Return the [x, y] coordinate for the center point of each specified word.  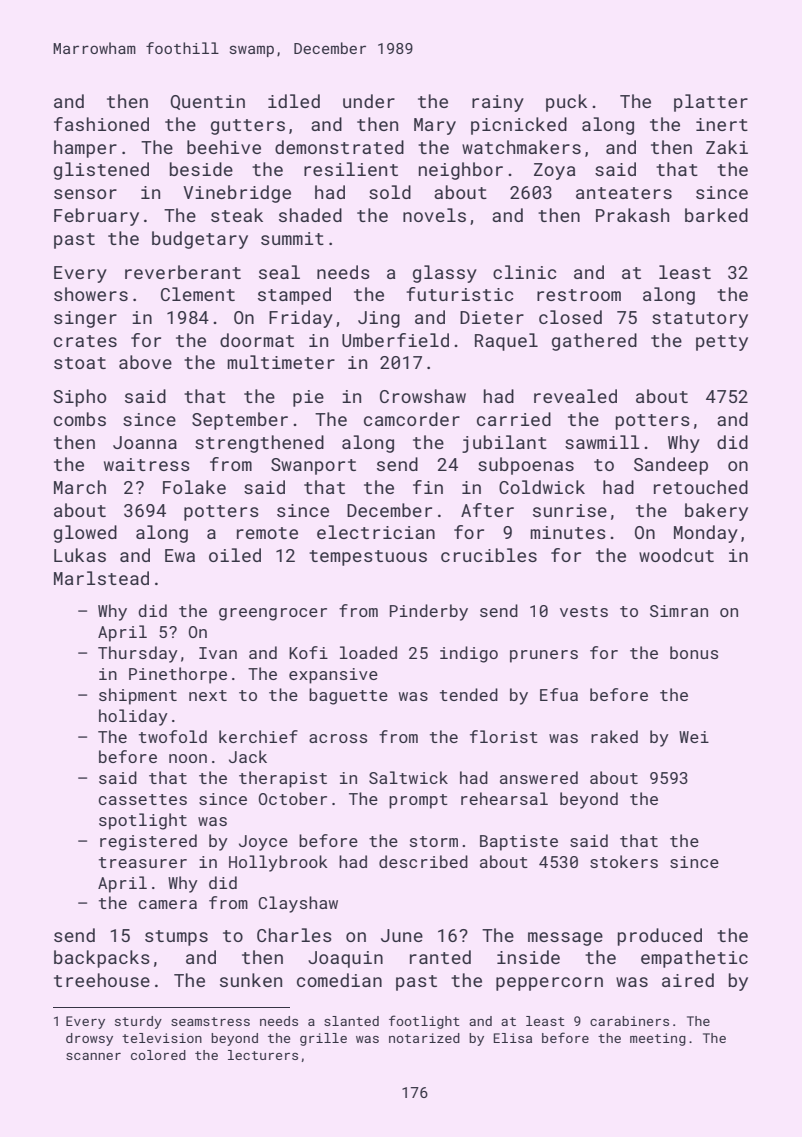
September [240, 421]
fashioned [101, 124]
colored [158, 1055]
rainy [498, 103]
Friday [301, 319]
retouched [701, 487]
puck [566, 103]
